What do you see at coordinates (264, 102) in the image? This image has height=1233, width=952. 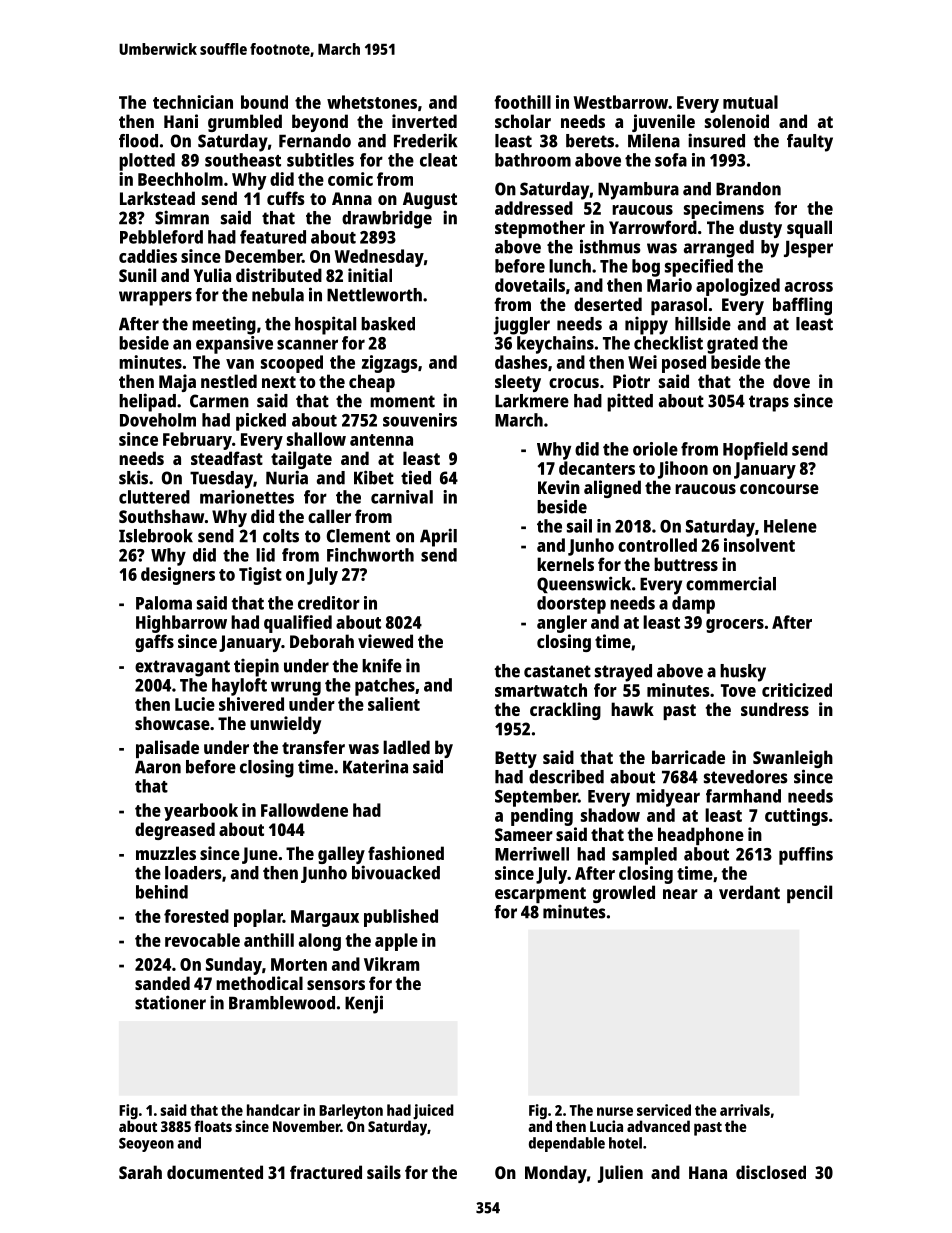 I see `bound` at bounding box center [264, 102].
